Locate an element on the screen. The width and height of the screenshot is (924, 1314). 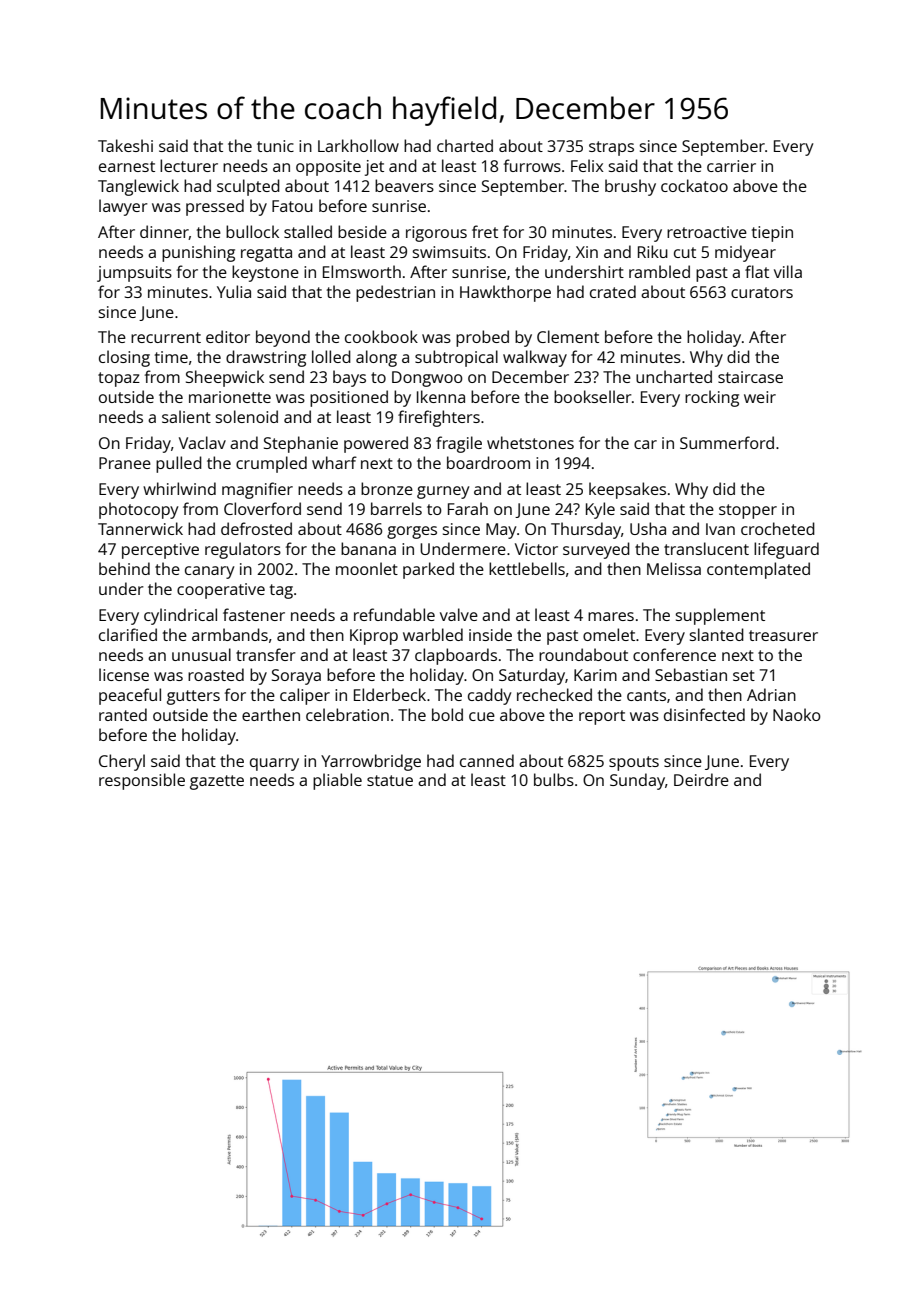
canned is located at coordinates (487, 760).
